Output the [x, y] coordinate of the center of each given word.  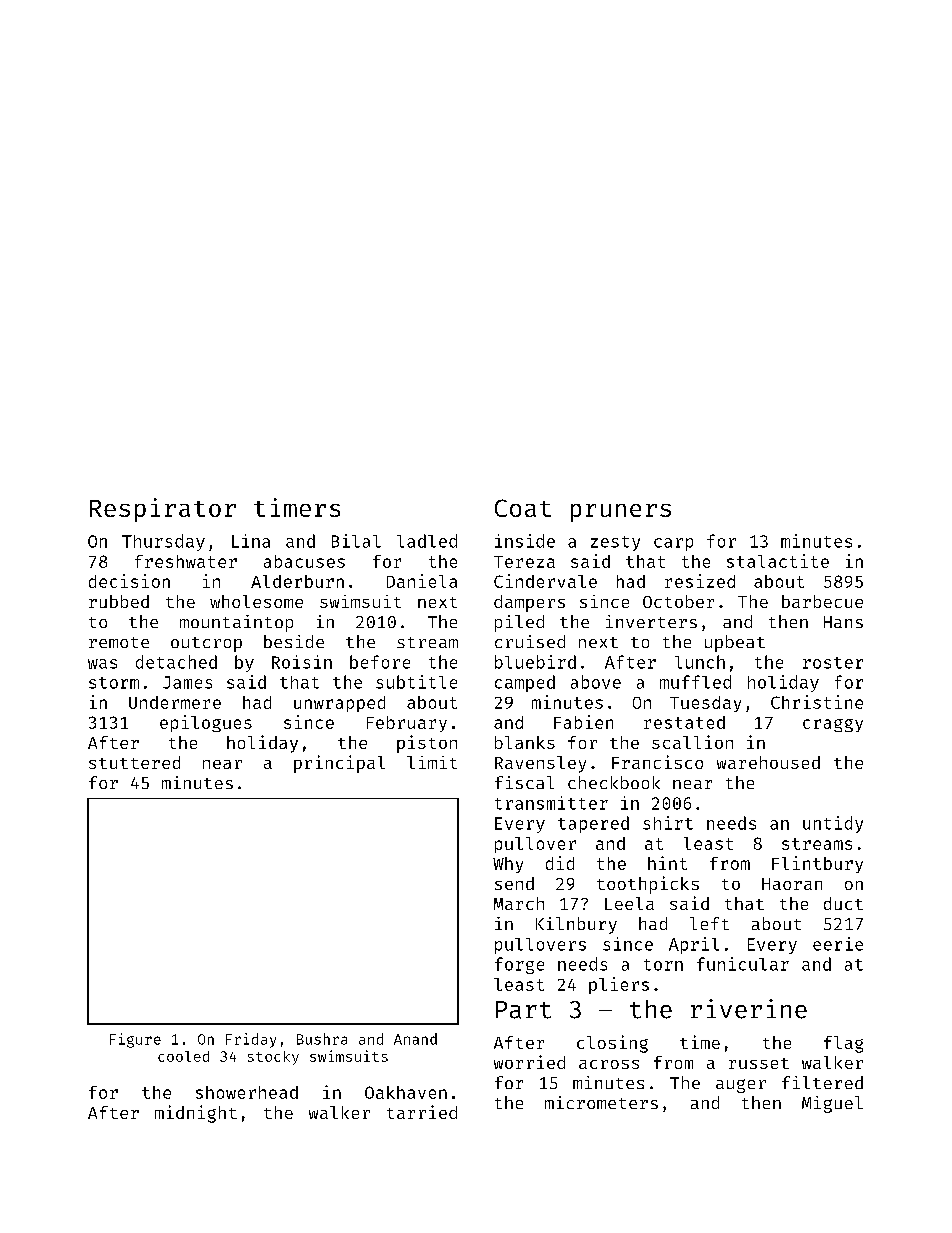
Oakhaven [406, 1092]
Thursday [163, 542]
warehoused [768, 762]
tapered [593, 824]
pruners [621, 513]
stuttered [134, 762]
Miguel [832, 1104]
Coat [523, 508]
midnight [196, 1114]
